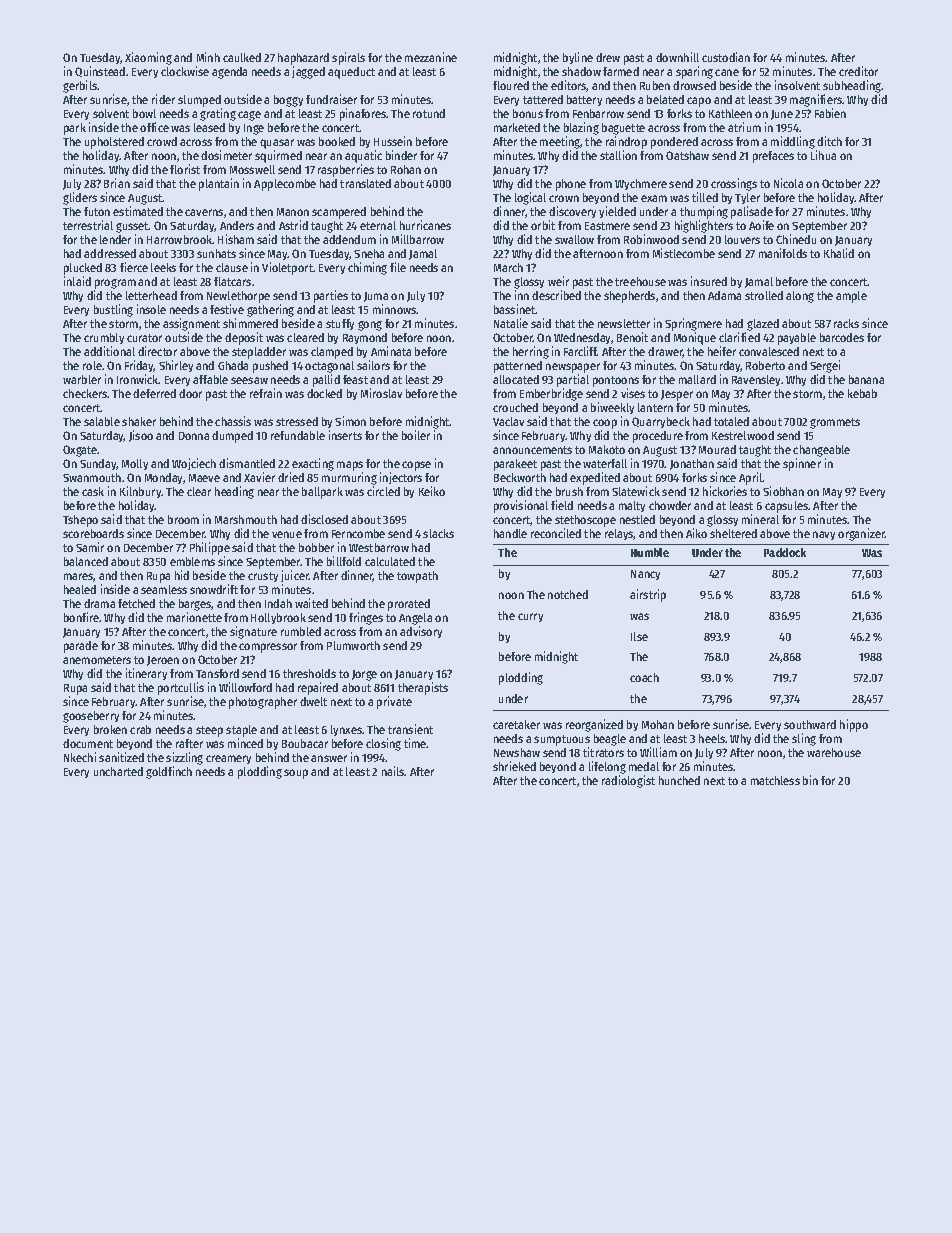  What do you see at coordinates (775, 780) in the screenshot?
I see `matchless` at bounding box center [775, 780].
